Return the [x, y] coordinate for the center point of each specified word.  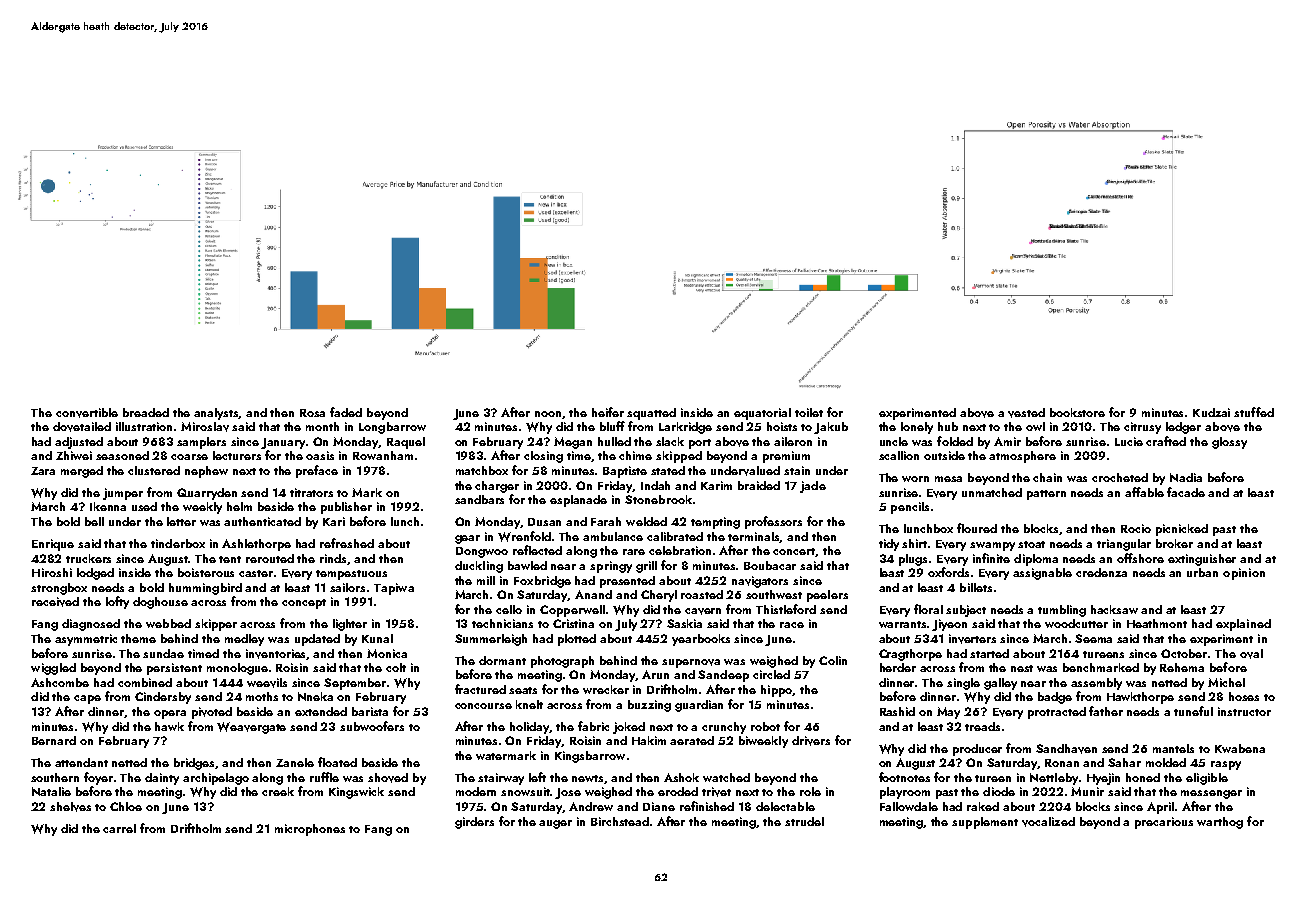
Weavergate [251, 728]
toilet [809, 412]
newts [588, 779]
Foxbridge [542, 582]
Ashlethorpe [256, 545]
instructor [1244, 711]
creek [278, 791]
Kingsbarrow [590, 757]
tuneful [1193, 711]
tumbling [1062, 611]
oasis [320, 455]
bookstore [1077, 412]
